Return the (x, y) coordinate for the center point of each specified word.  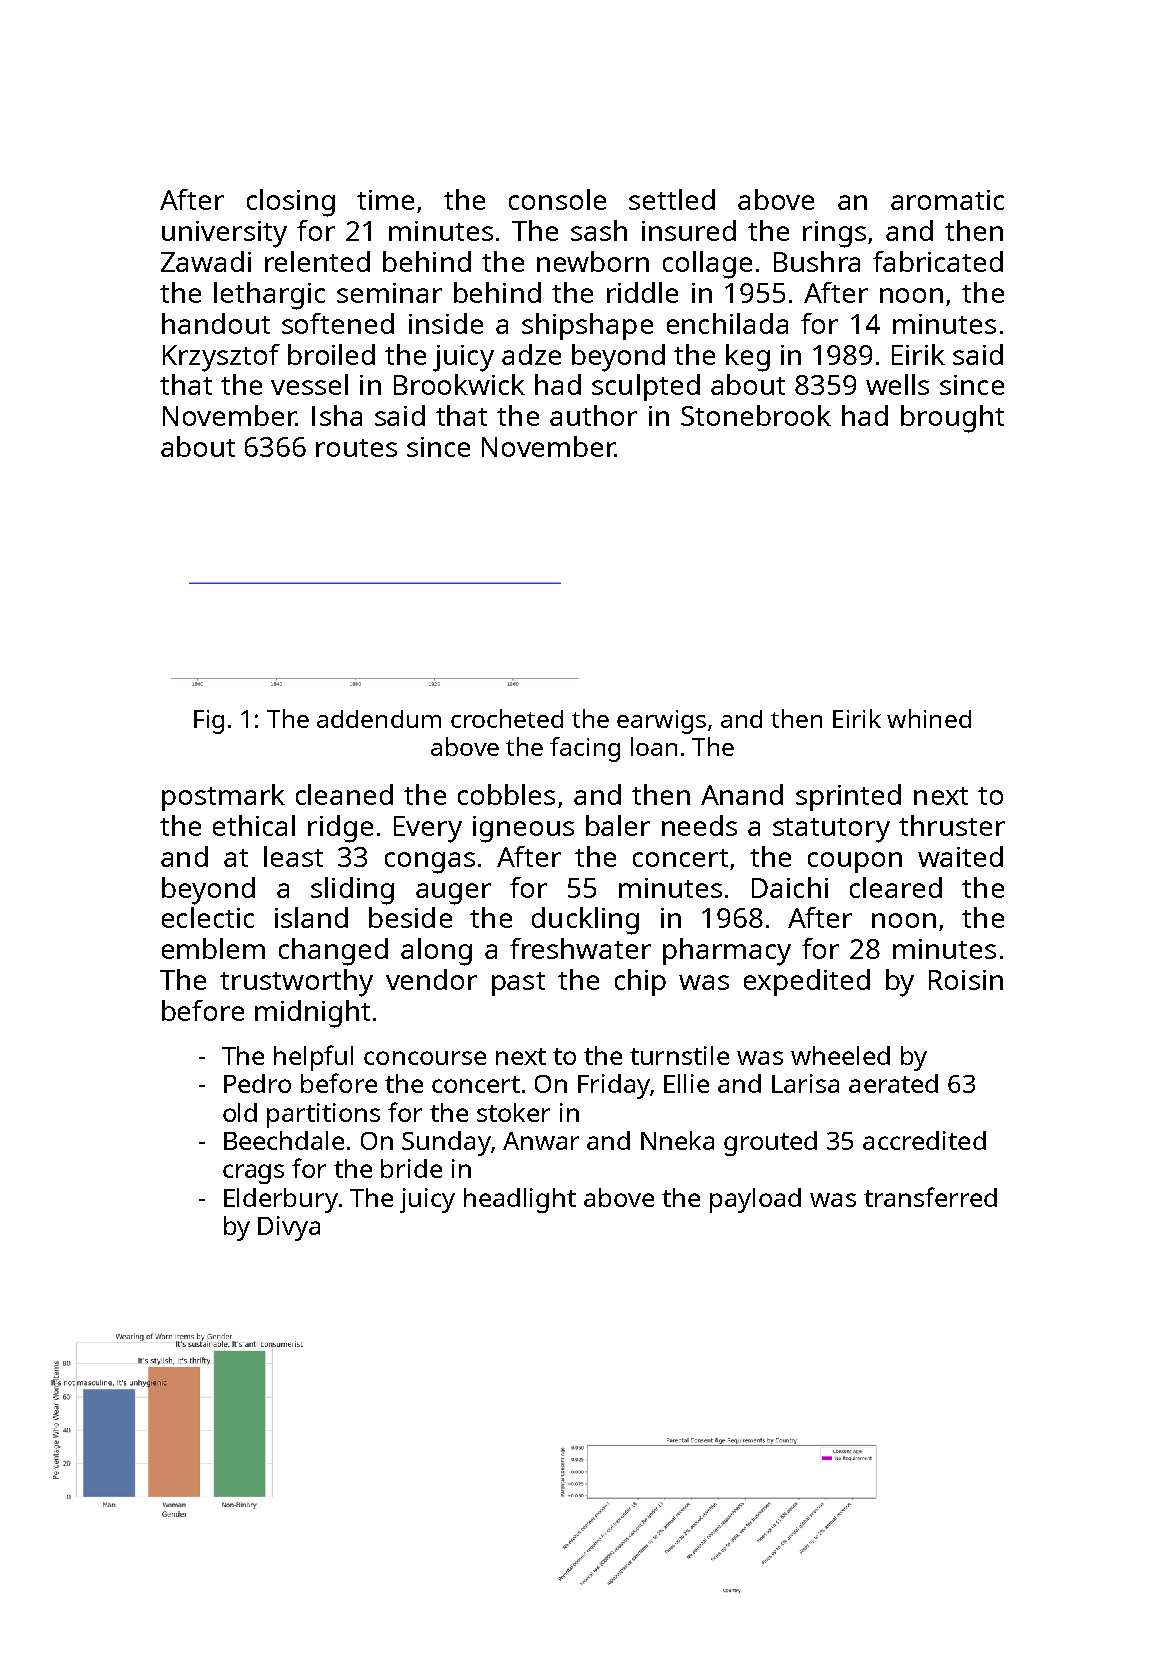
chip (640, 982)
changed (333, 952)
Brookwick (459, 384)
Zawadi (206, 261)
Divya (289, 1228)
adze (531, 354)
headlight (520, 1200)
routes (356, 448)
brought (952, 419)
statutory (831, 830)
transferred (930, 1197)
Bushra (817, 261)
